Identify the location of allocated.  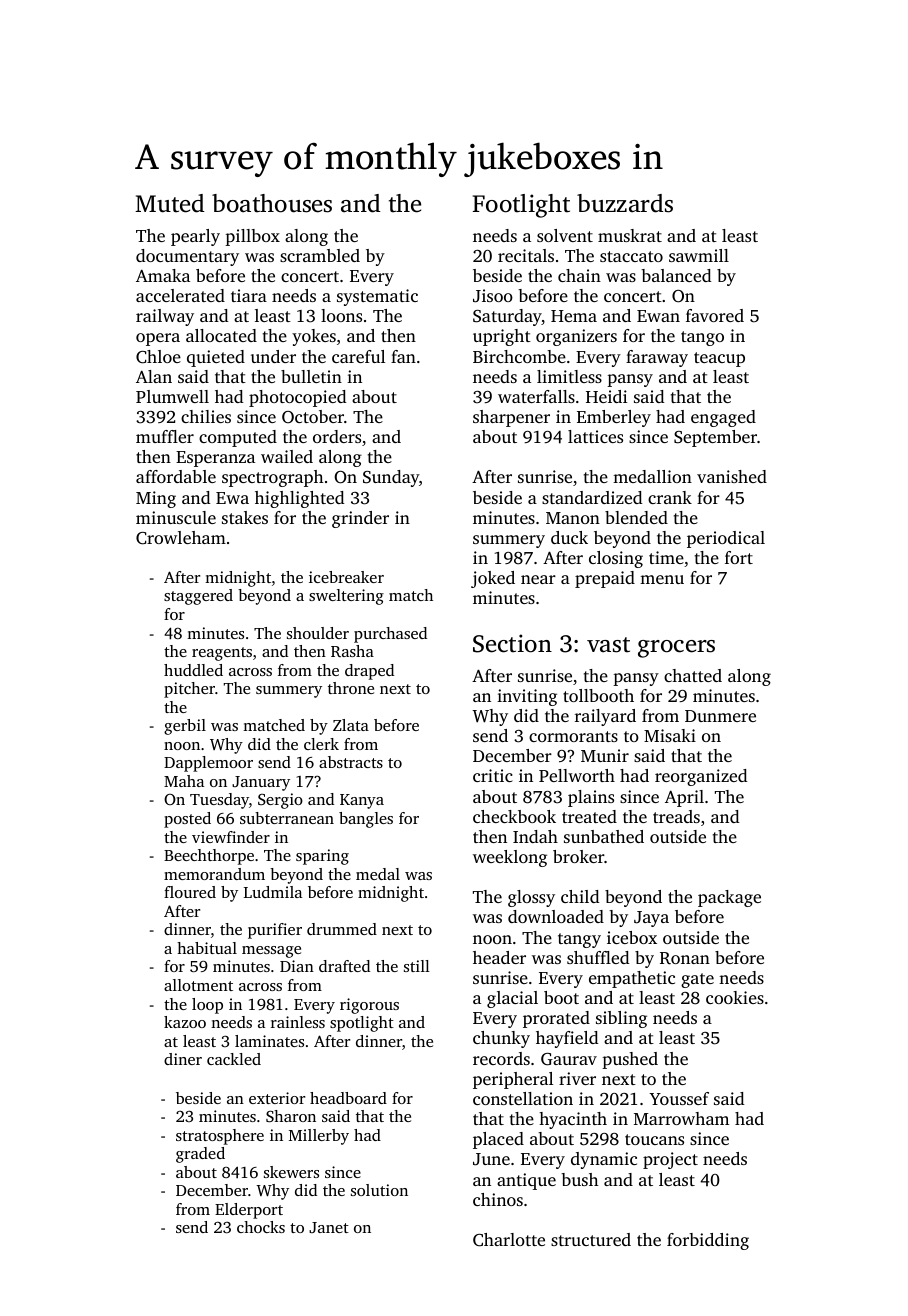
(221, 335).
